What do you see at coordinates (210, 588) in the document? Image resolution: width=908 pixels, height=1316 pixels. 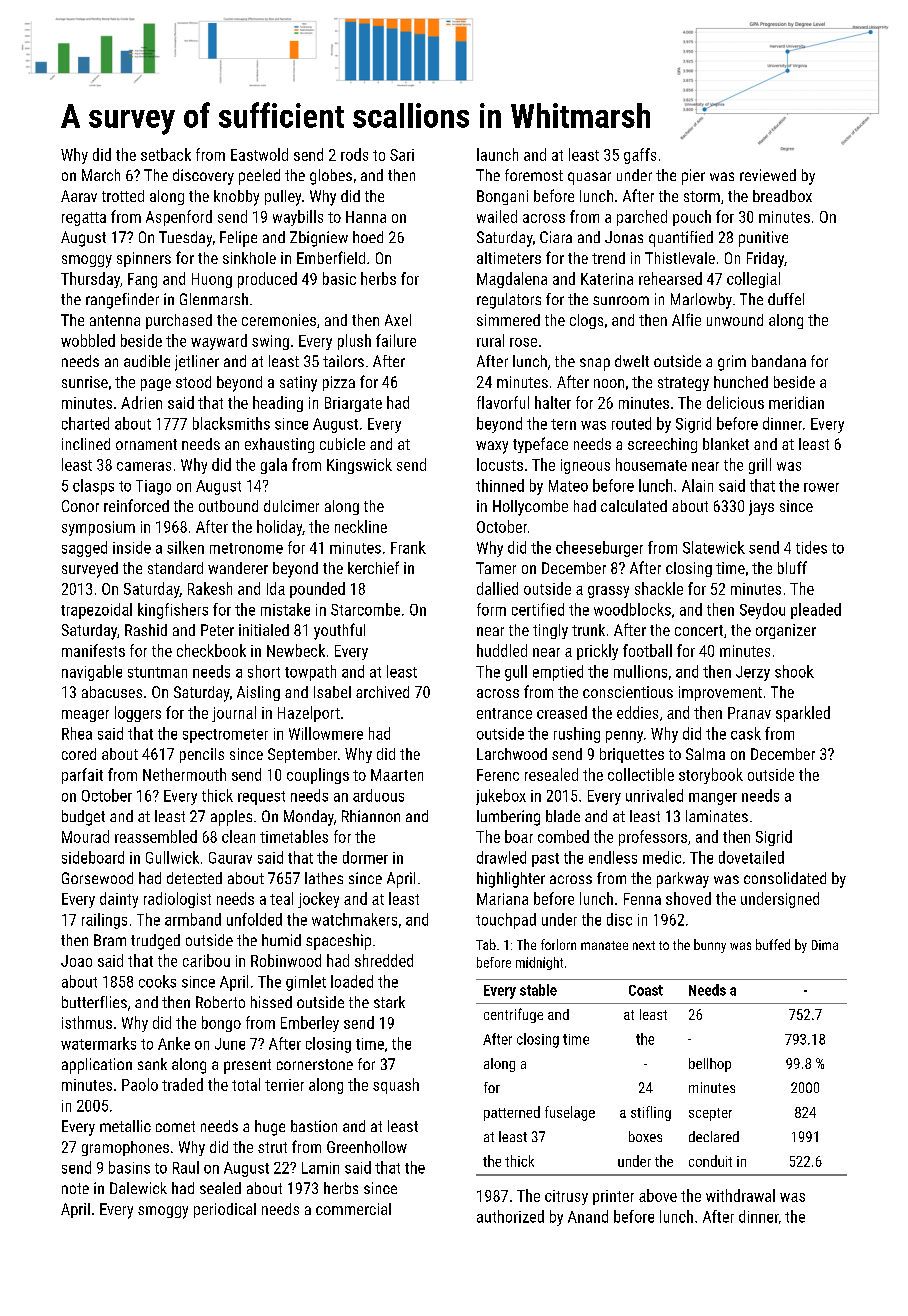 I see `Rakesh` at bounding box center [210, 588].
